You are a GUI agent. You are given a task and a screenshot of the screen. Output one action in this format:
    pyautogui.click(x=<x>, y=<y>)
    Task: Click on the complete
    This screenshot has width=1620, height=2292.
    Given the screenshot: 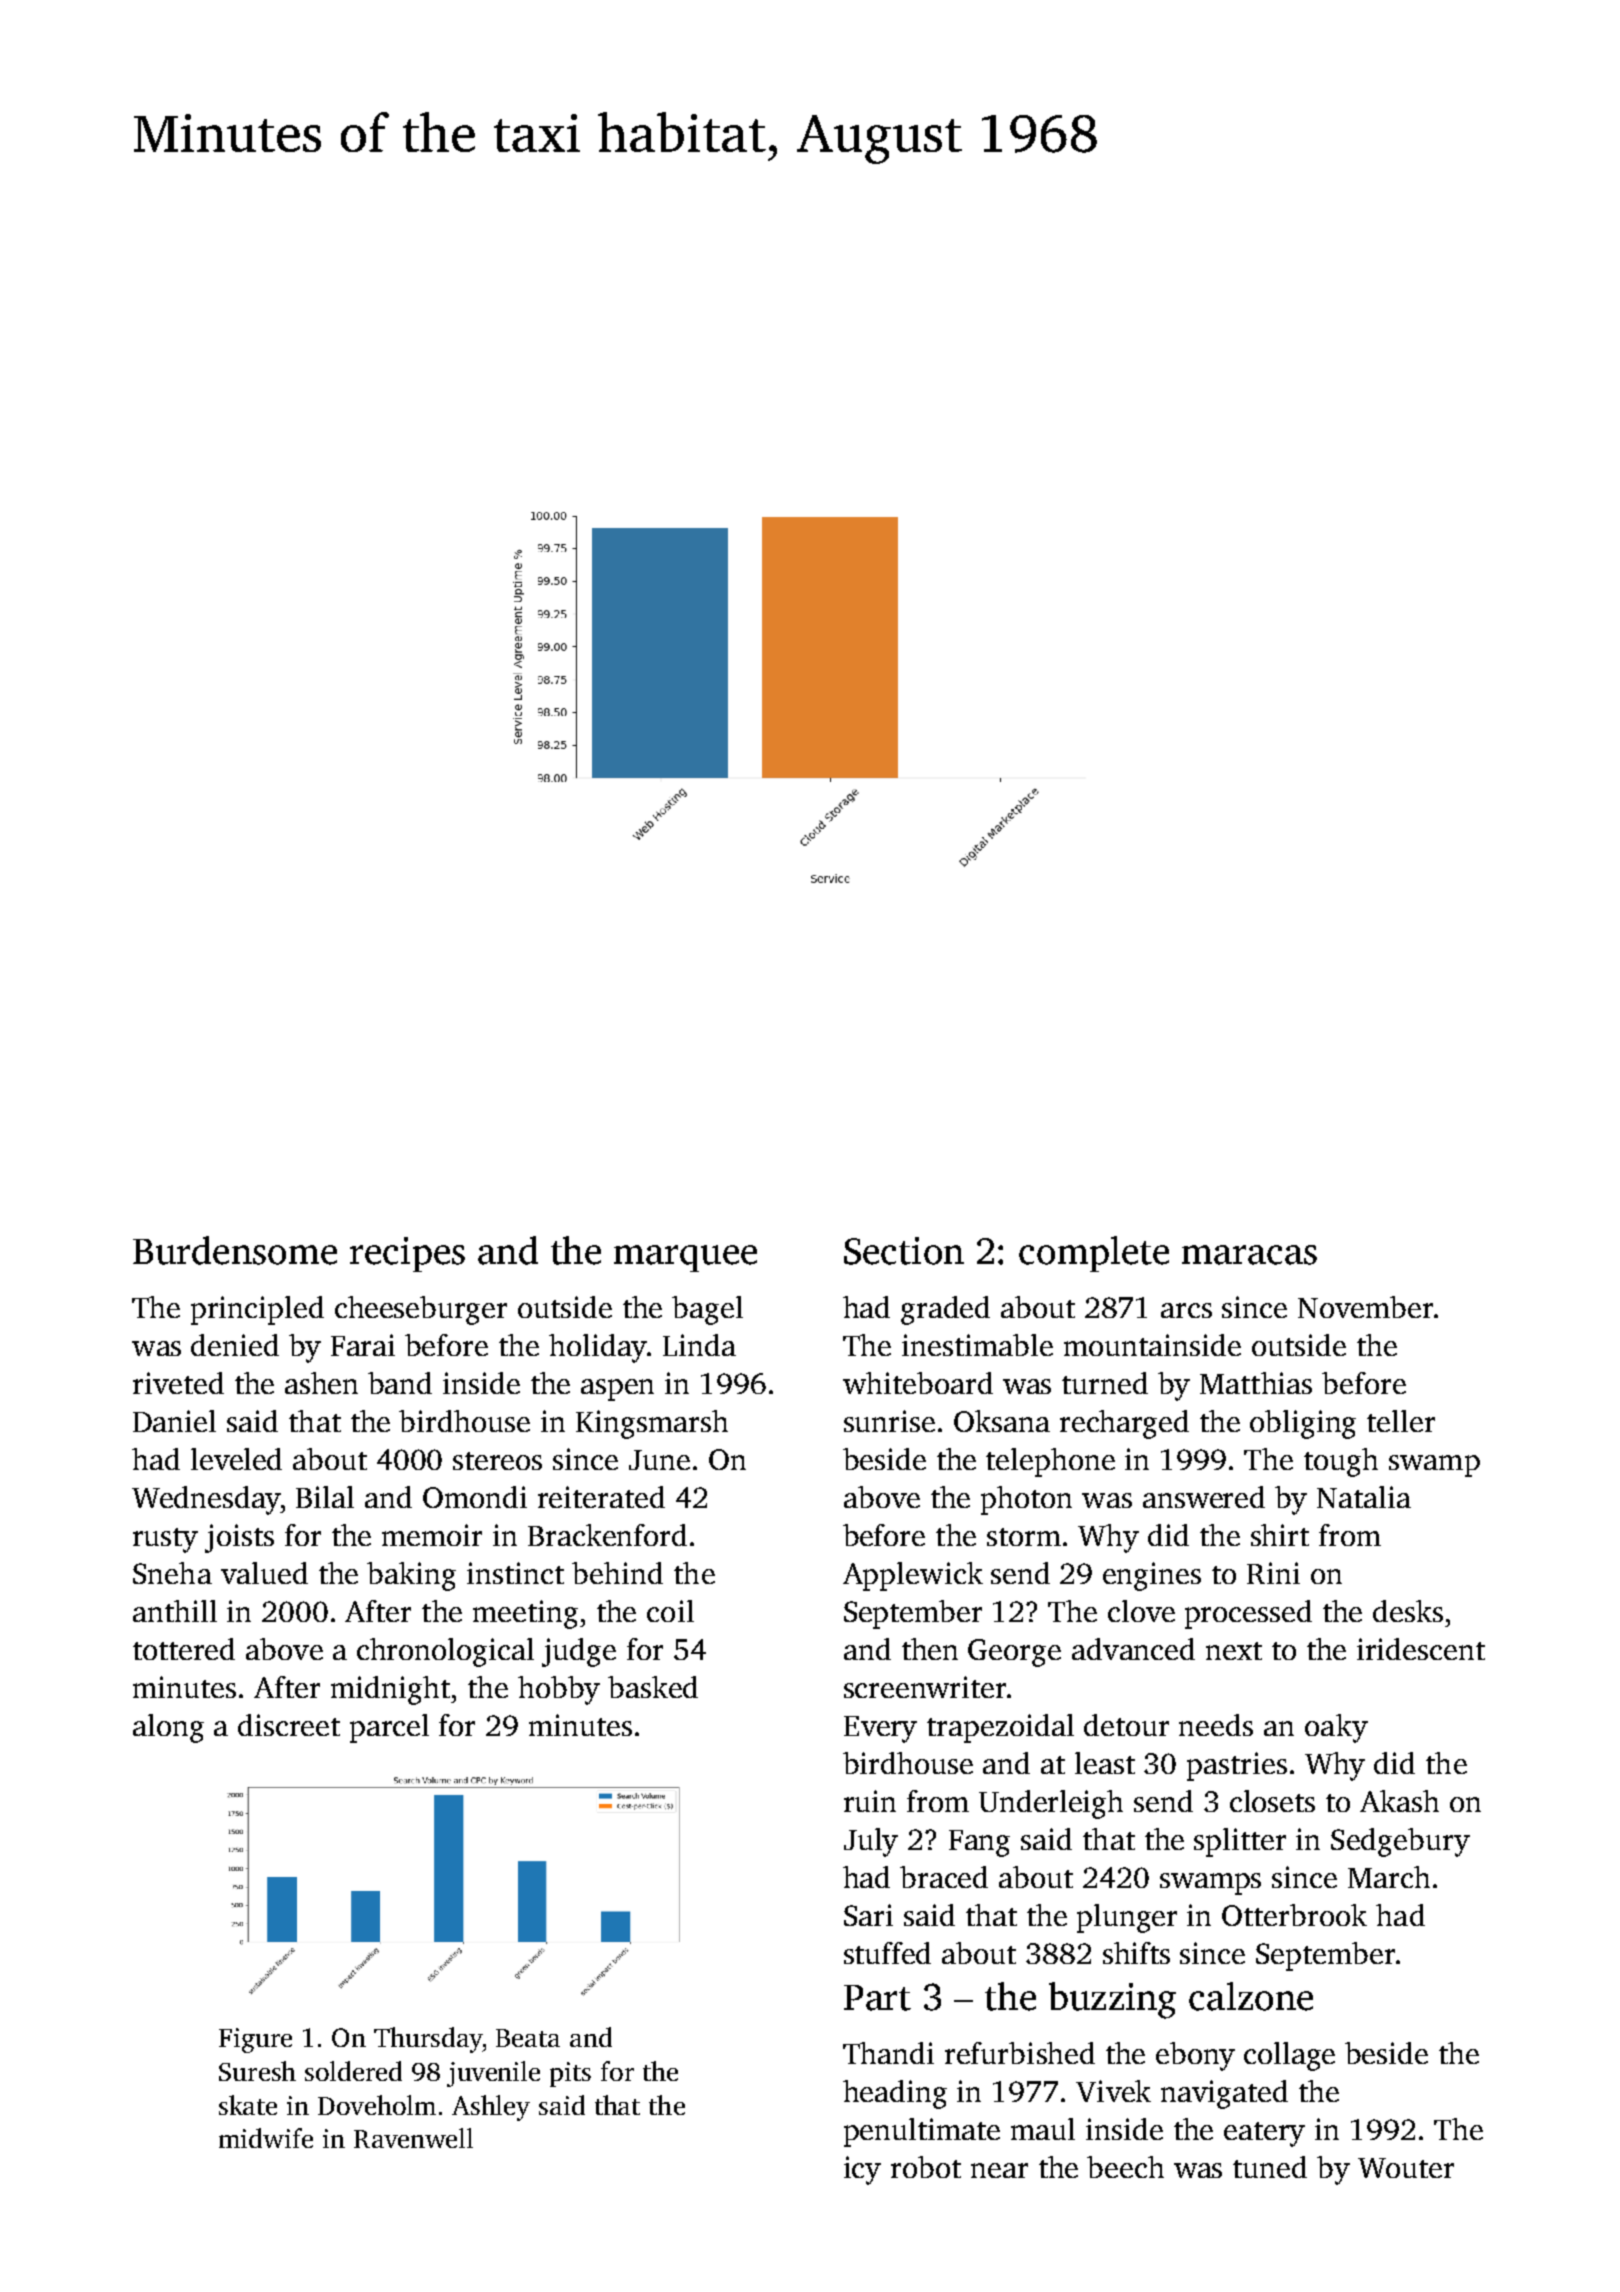 What is the action you would take?
    pyautogui.click(x=1094, y=1254)
